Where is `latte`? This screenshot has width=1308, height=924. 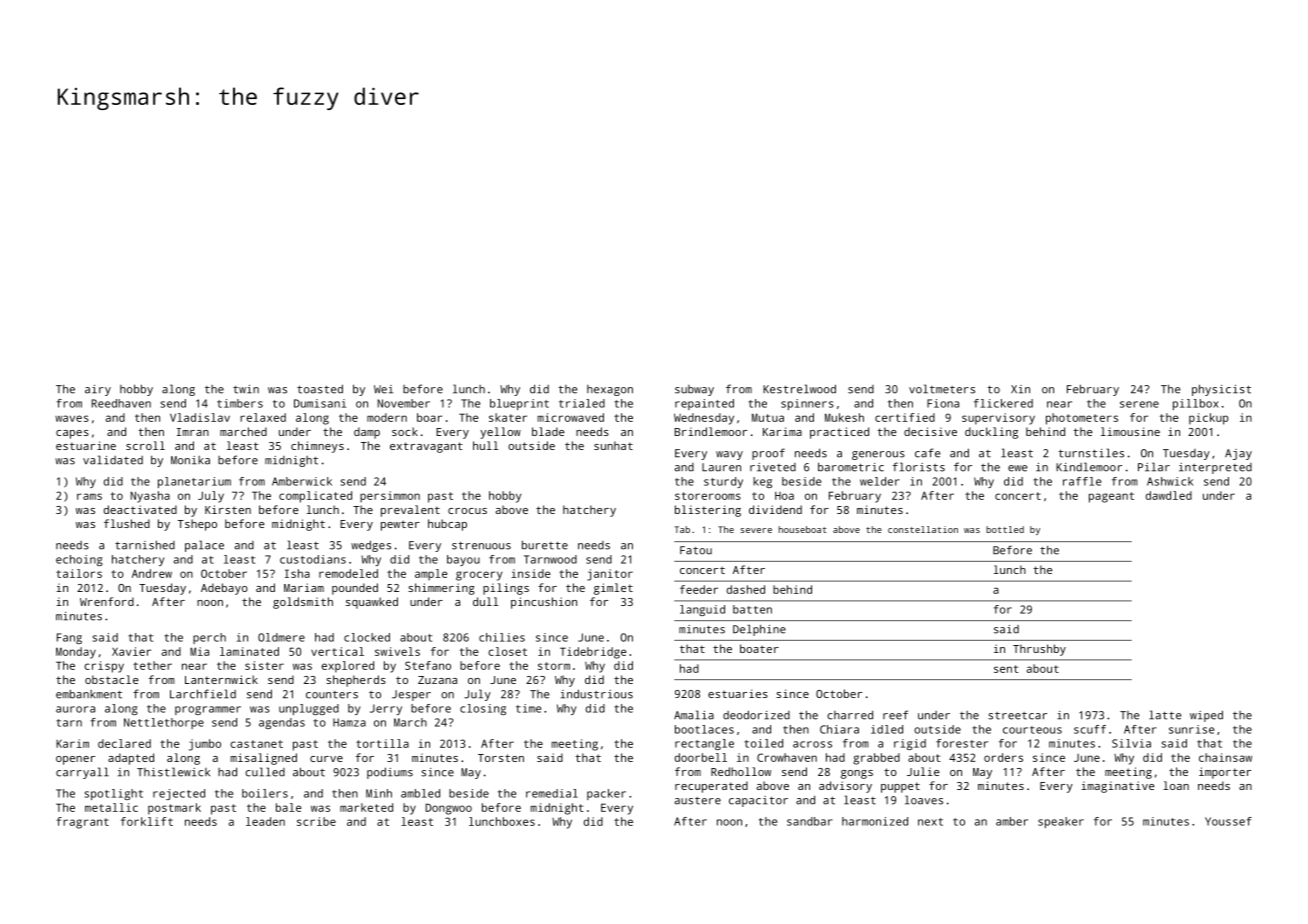 latte is located at coordinates (1165, 715).
